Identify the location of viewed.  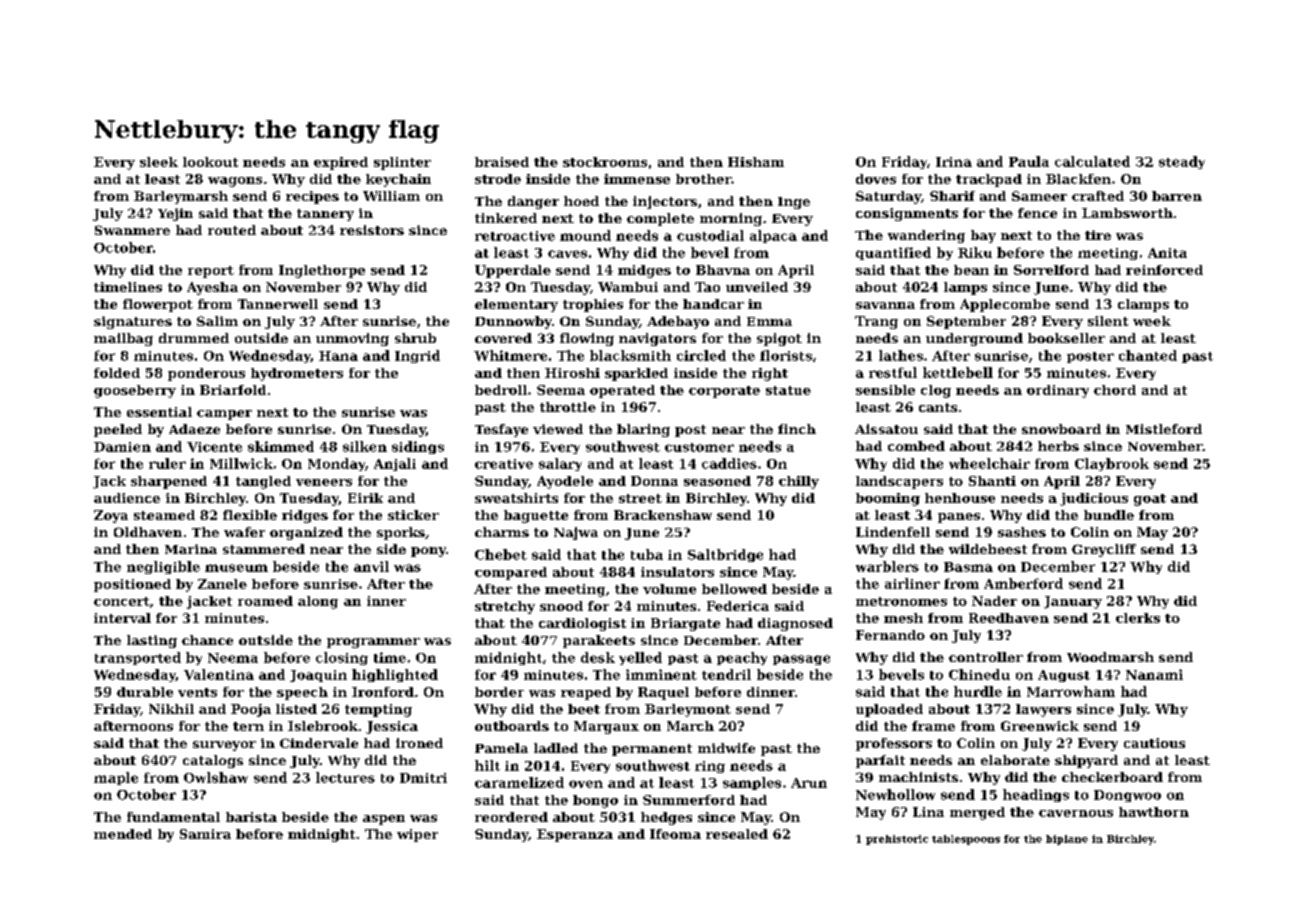
(558, 429).
